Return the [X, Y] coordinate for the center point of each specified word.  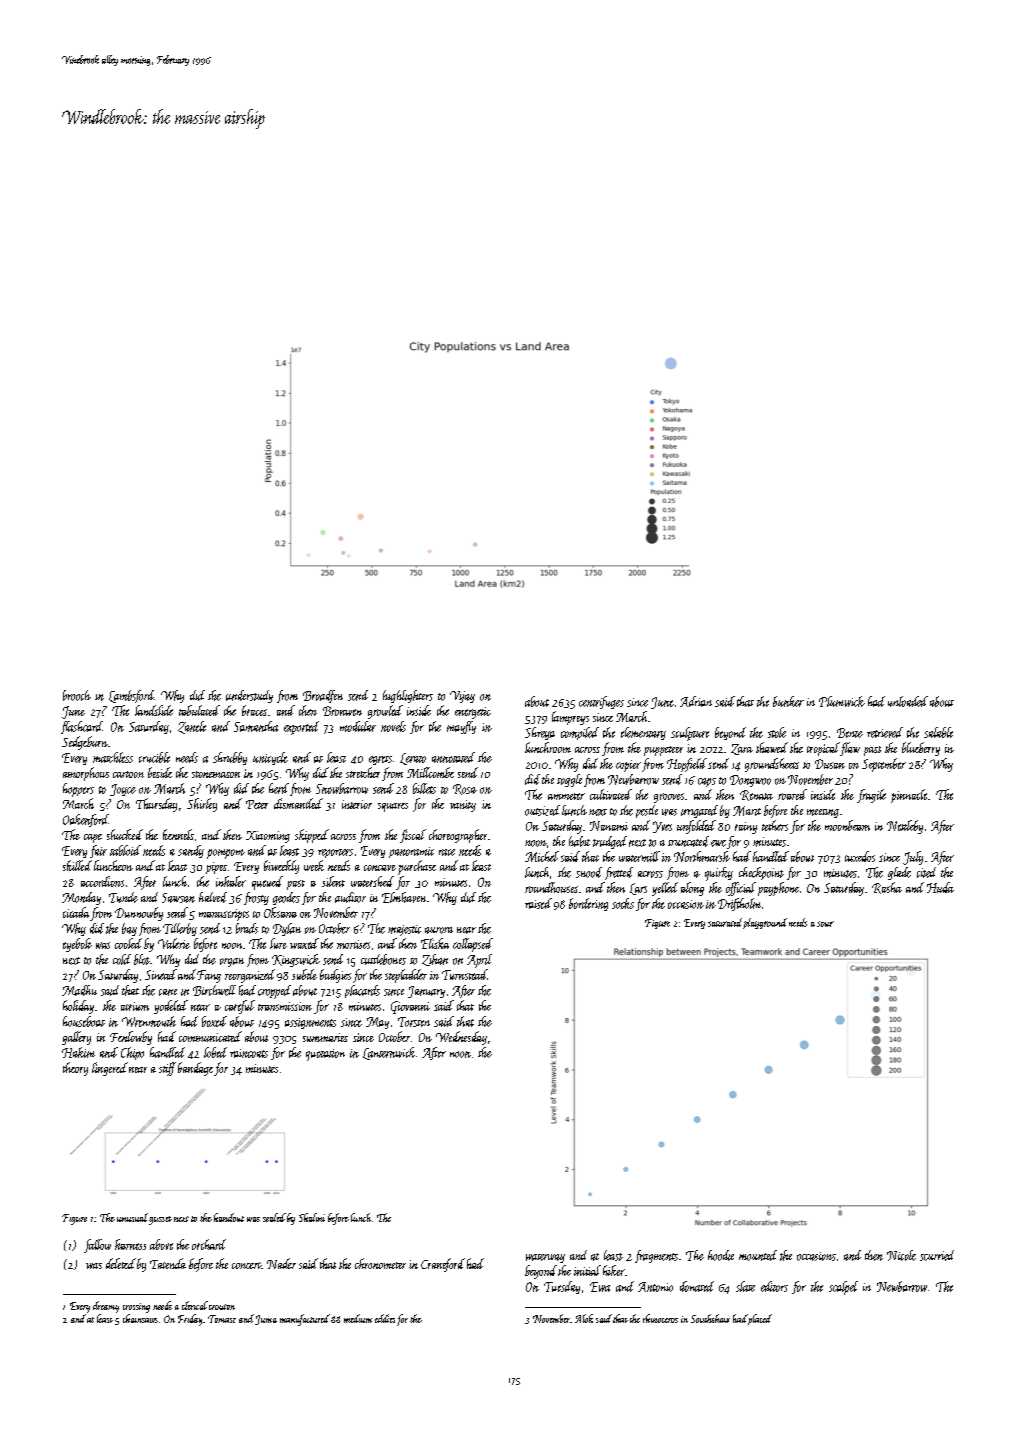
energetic [473, 713]
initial [587, 1270]
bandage [195, 1069]
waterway [545, 1258]
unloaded [908, 701]
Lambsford [131, 696]
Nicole [901, 1255]
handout [229, 1217]
